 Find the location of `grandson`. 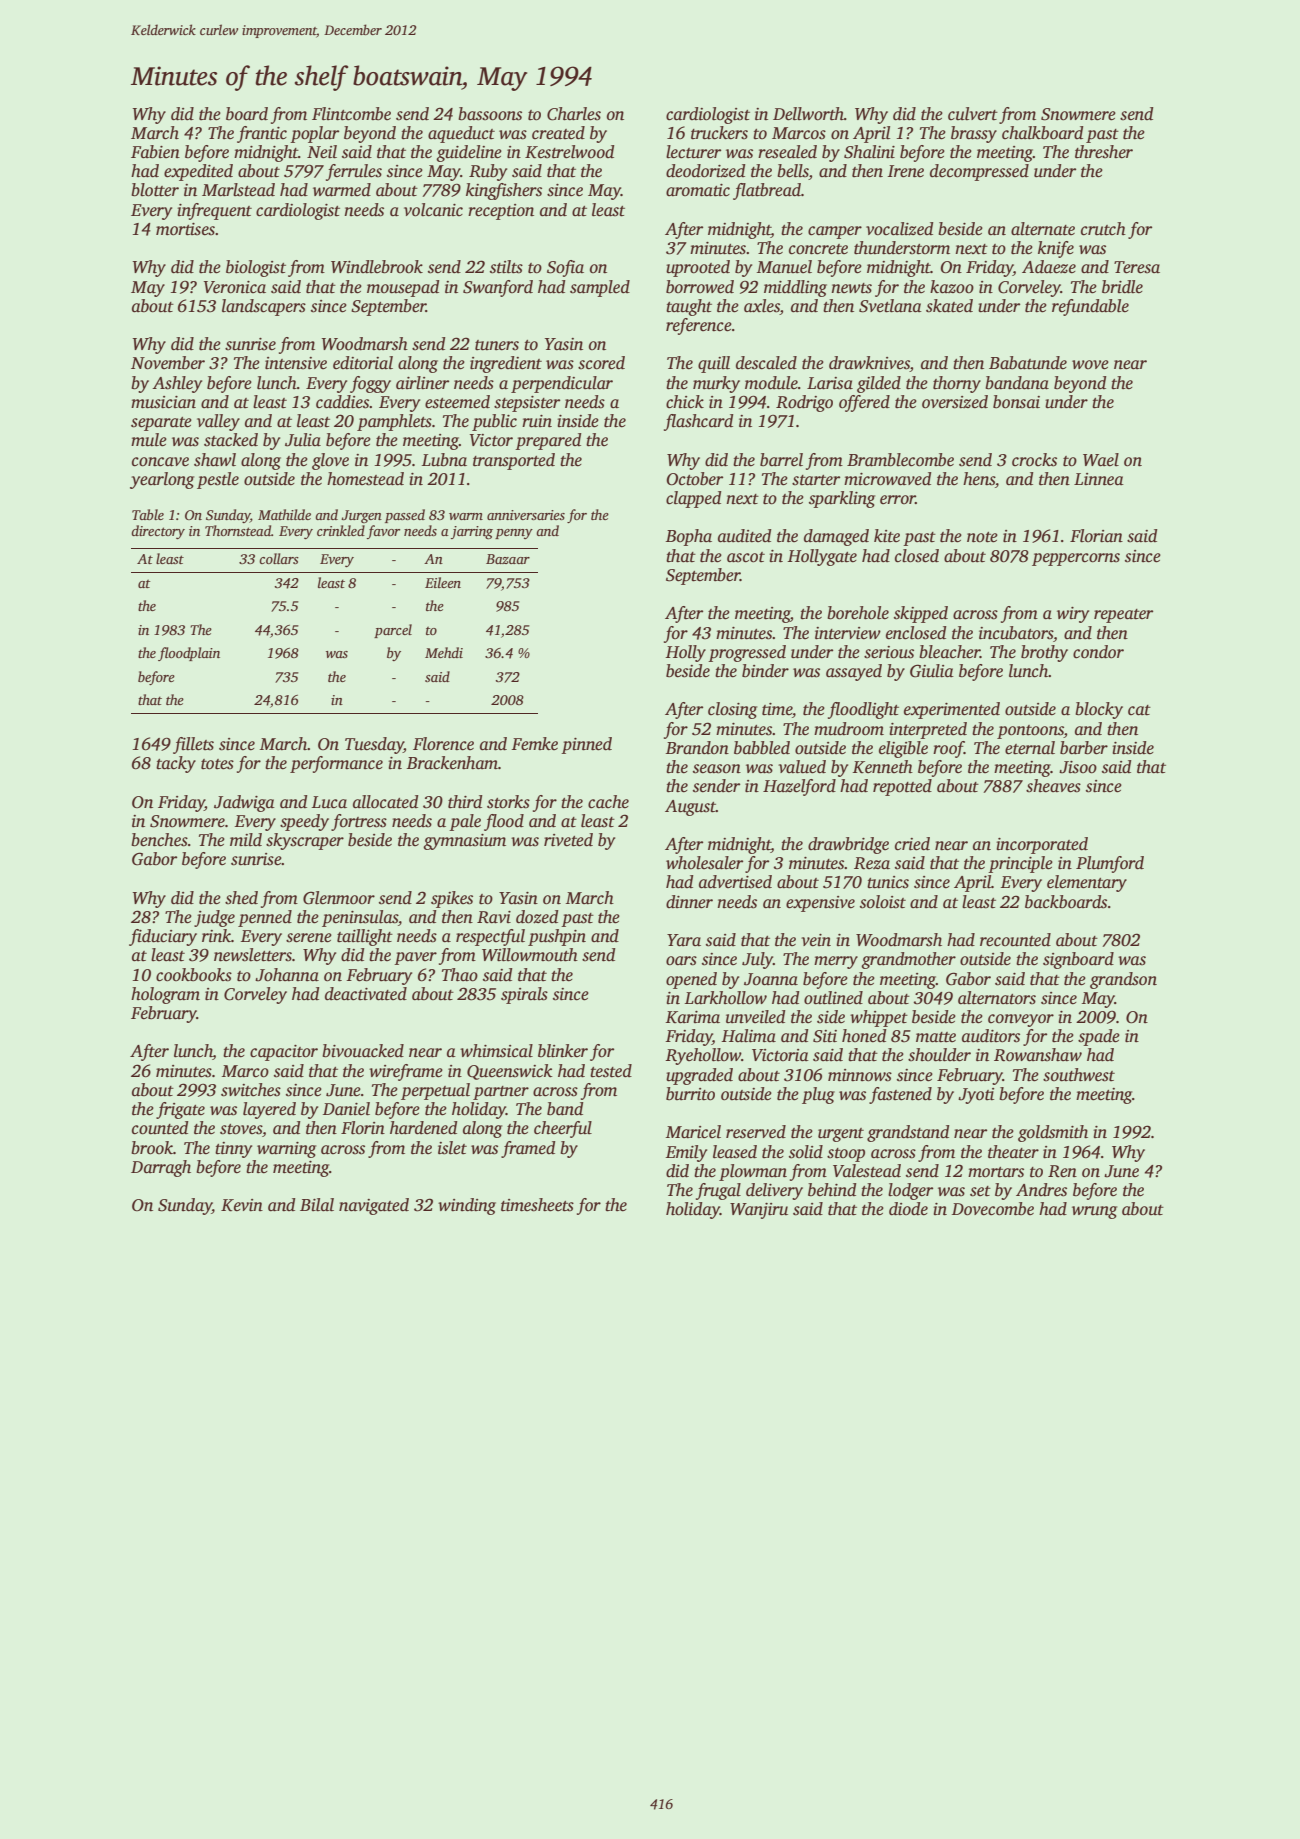

grandson is located at coordinates (1123, 980).
